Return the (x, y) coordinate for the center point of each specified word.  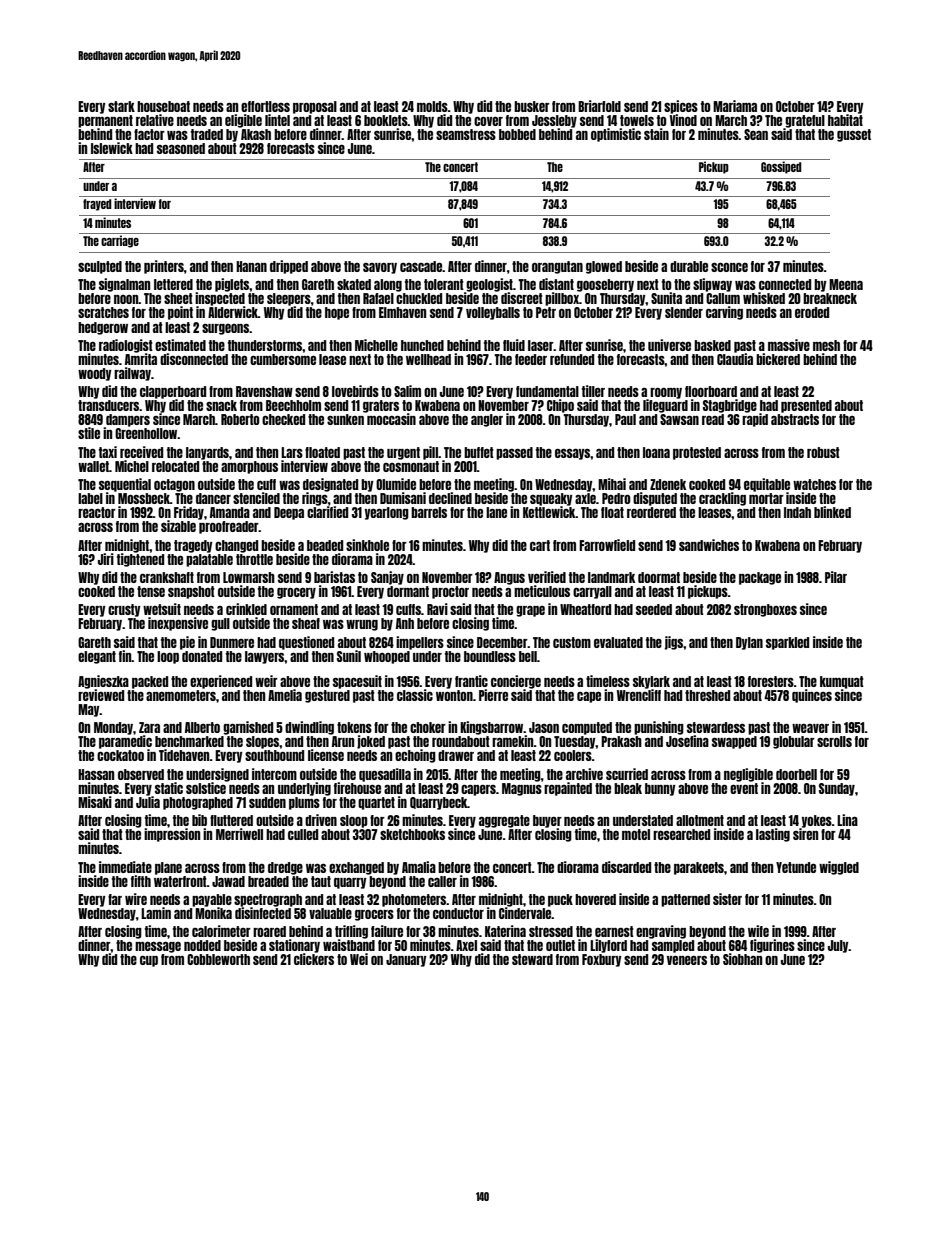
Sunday (837, 789)
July (838, 946)
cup (149, 961)
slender (684, 312)
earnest (614, 931)
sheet (178, 298)
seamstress (466, 134)
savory (380, 268)
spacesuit (357, 682)
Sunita (666, 298)
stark (121, 106)
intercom (274, 774)
